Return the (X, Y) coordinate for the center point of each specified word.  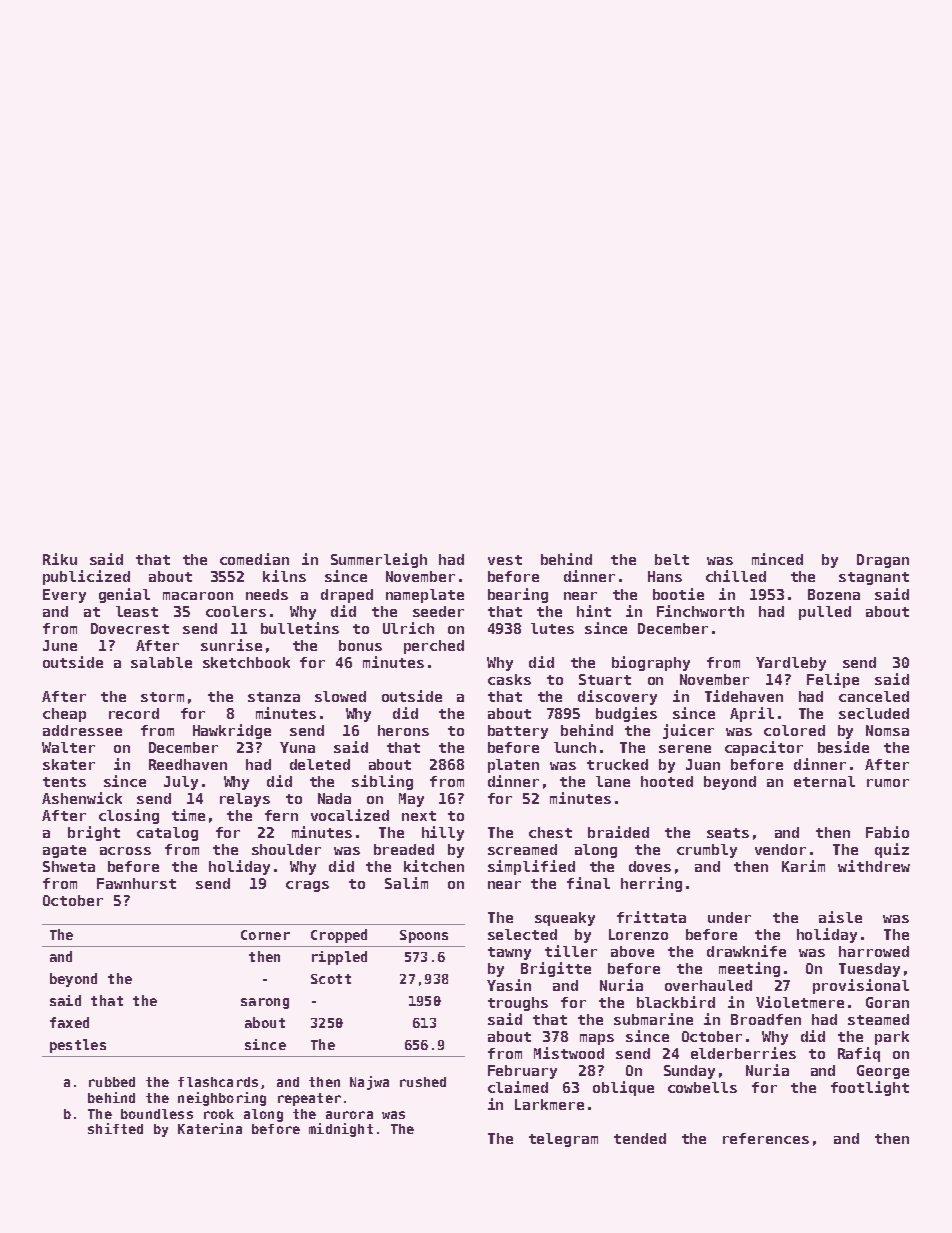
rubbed (112, 1082)
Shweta (69, 866)
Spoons (424, 936)
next (419, 816)
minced (777, 559)
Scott (331, 979)
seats (728, 833)
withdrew (874, 866)
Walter (68, 747)
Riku (60, 559)
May (411, 800)
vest (505, 560)
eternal (824, 781)
